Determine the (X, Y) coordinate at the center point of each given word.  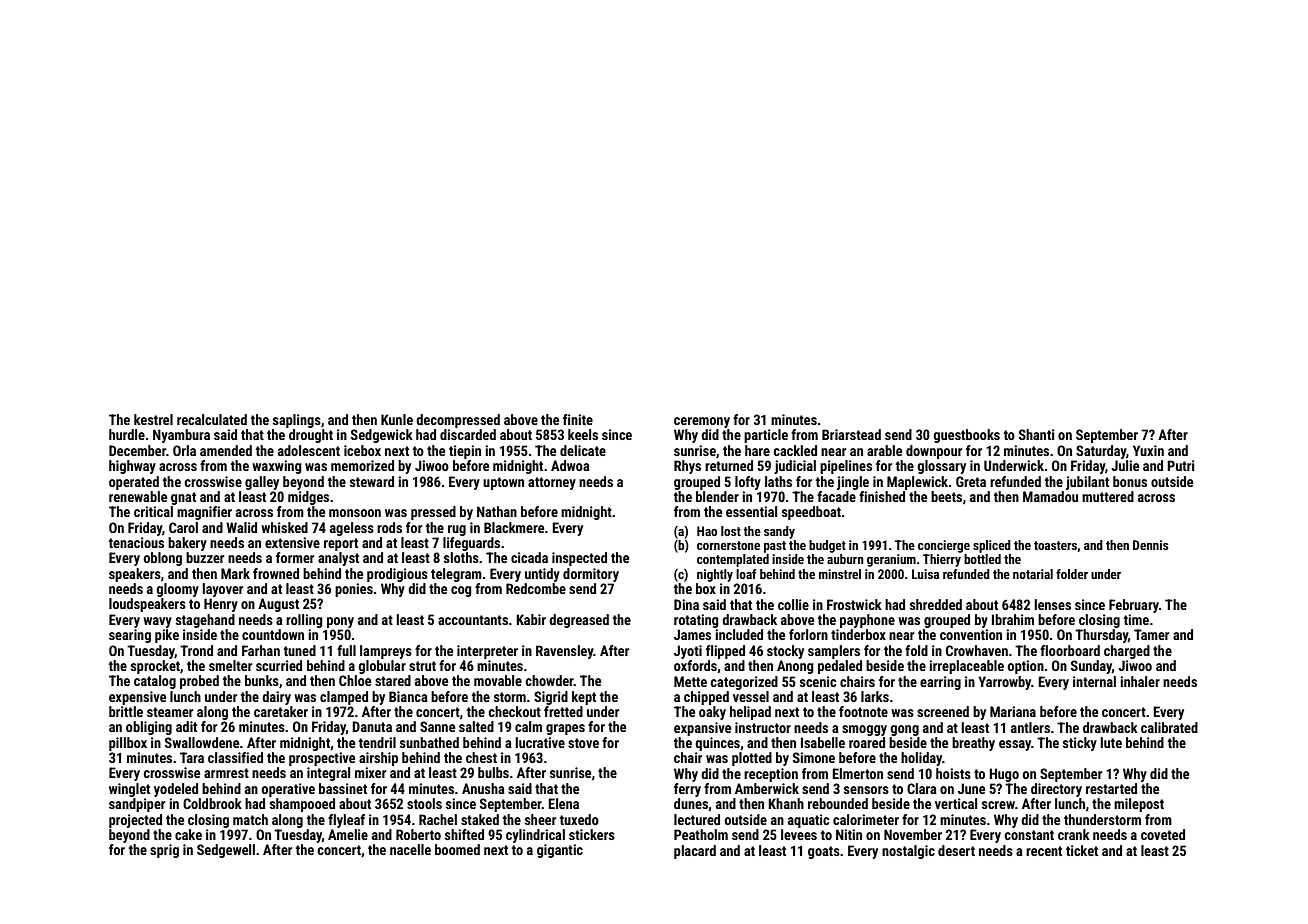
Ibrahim (1013, 619)
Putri (1181, 465)
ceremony (702, 422)
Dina (686, 604)
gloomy (177, 590)
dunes (691, 803)
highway (132, 467)
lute (1111, 742)
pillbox (128, 744)
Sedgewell (226, 851)
